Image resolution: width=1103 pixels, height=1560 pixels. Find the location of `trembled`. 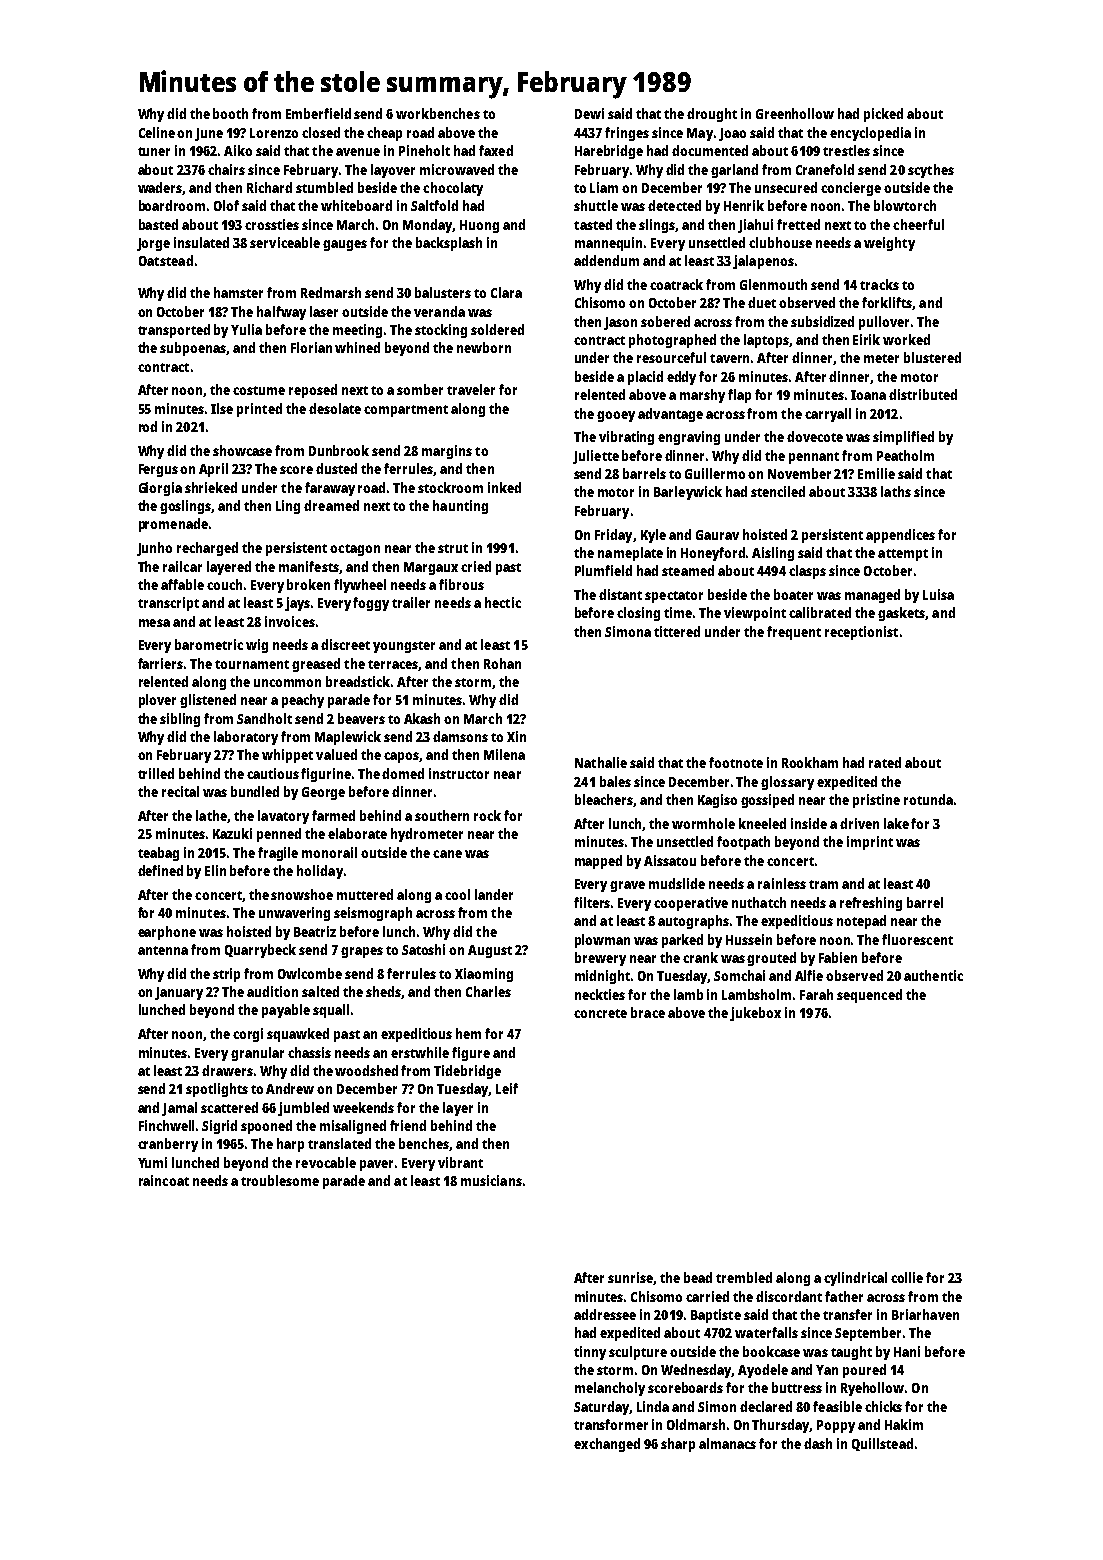

trembled is located at coordinates (744, 1277).
